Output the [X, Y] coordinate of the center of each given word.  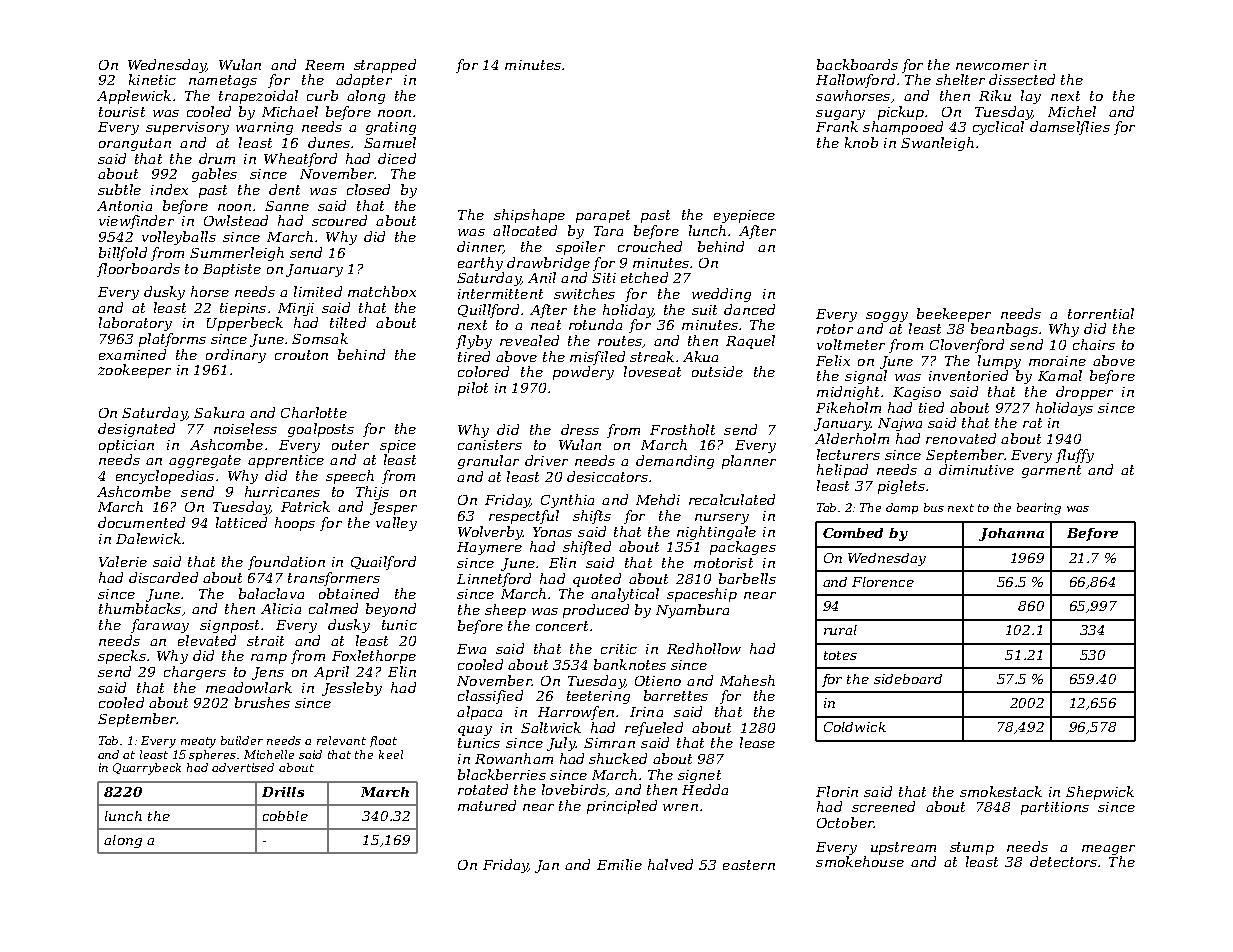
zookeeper [134, 371]
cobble [285, 816]
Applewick [134, 97]
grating [391, 128]
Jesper [393, 508]
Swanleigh [937, 144]
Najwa [900, 424]
